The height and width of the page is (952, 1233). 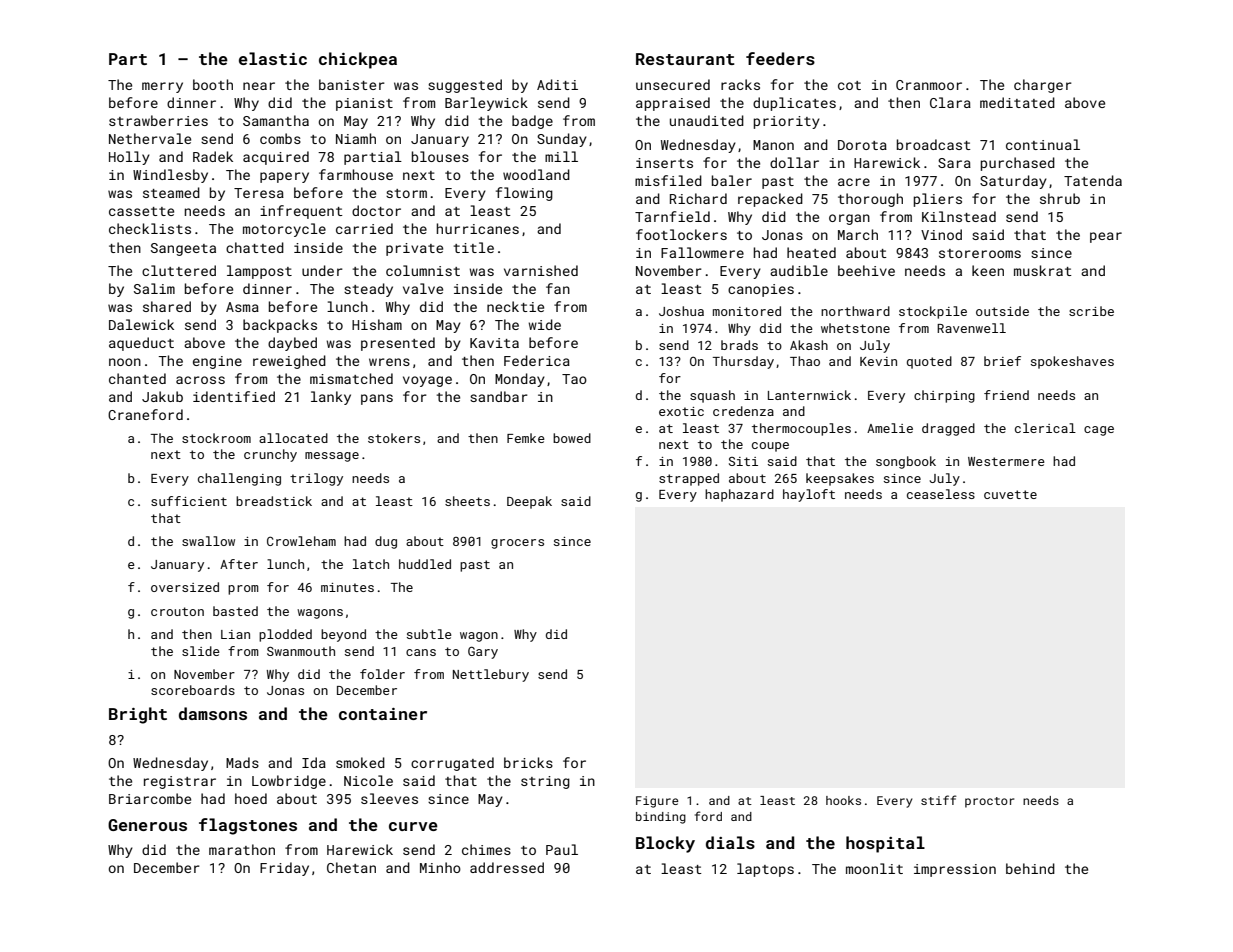 I want to click on feeders, so click(x=780, y=58).
